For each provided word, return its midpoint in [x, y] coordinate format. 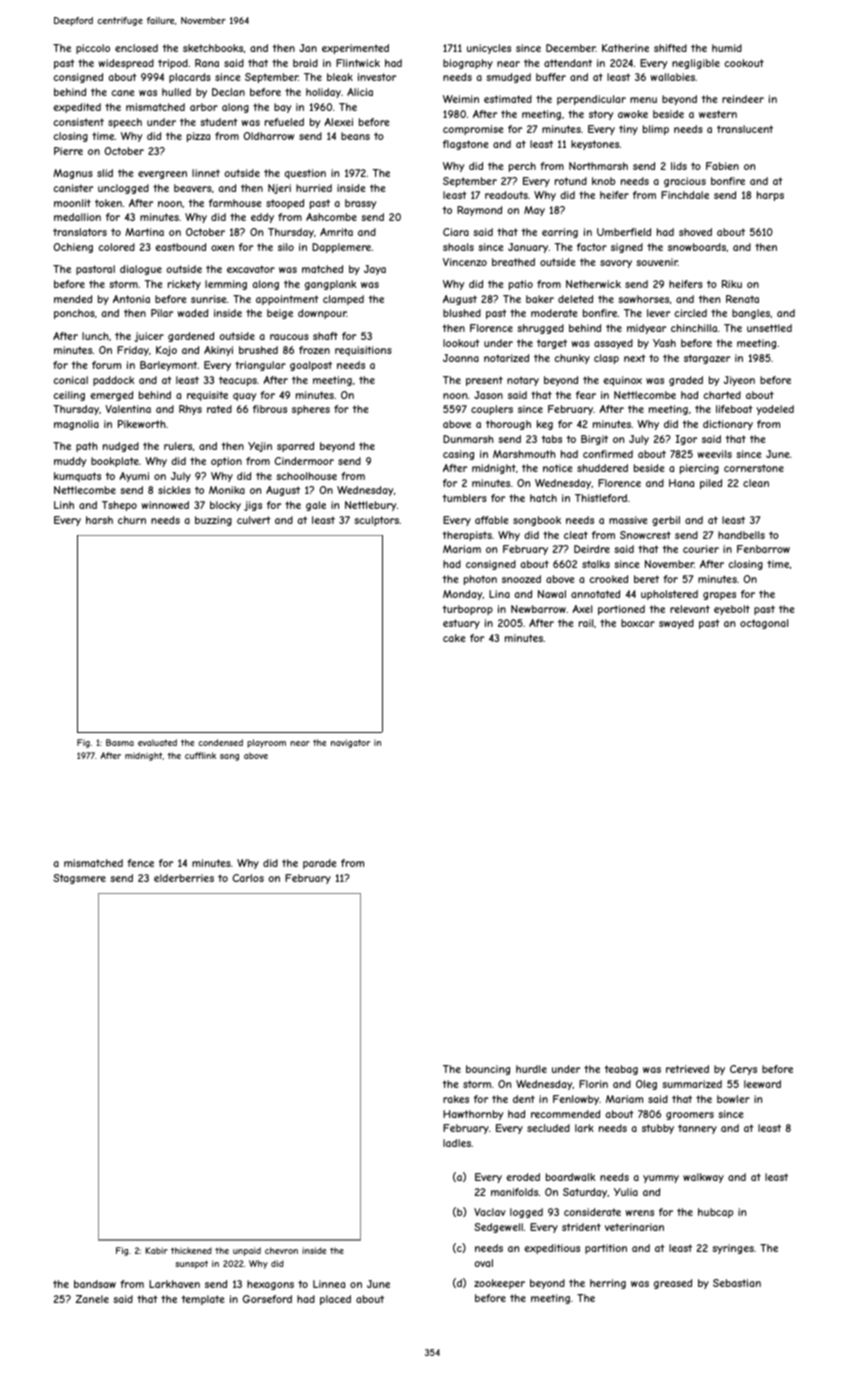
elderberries [184, 878]
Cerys [743, 1070]
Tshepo [119, 506]
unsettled [769, 328]
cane [122, 93]
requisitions [363, 351]
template [202, 1300]
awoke [633, 114]
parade [319, 864]
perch [522, 167]
